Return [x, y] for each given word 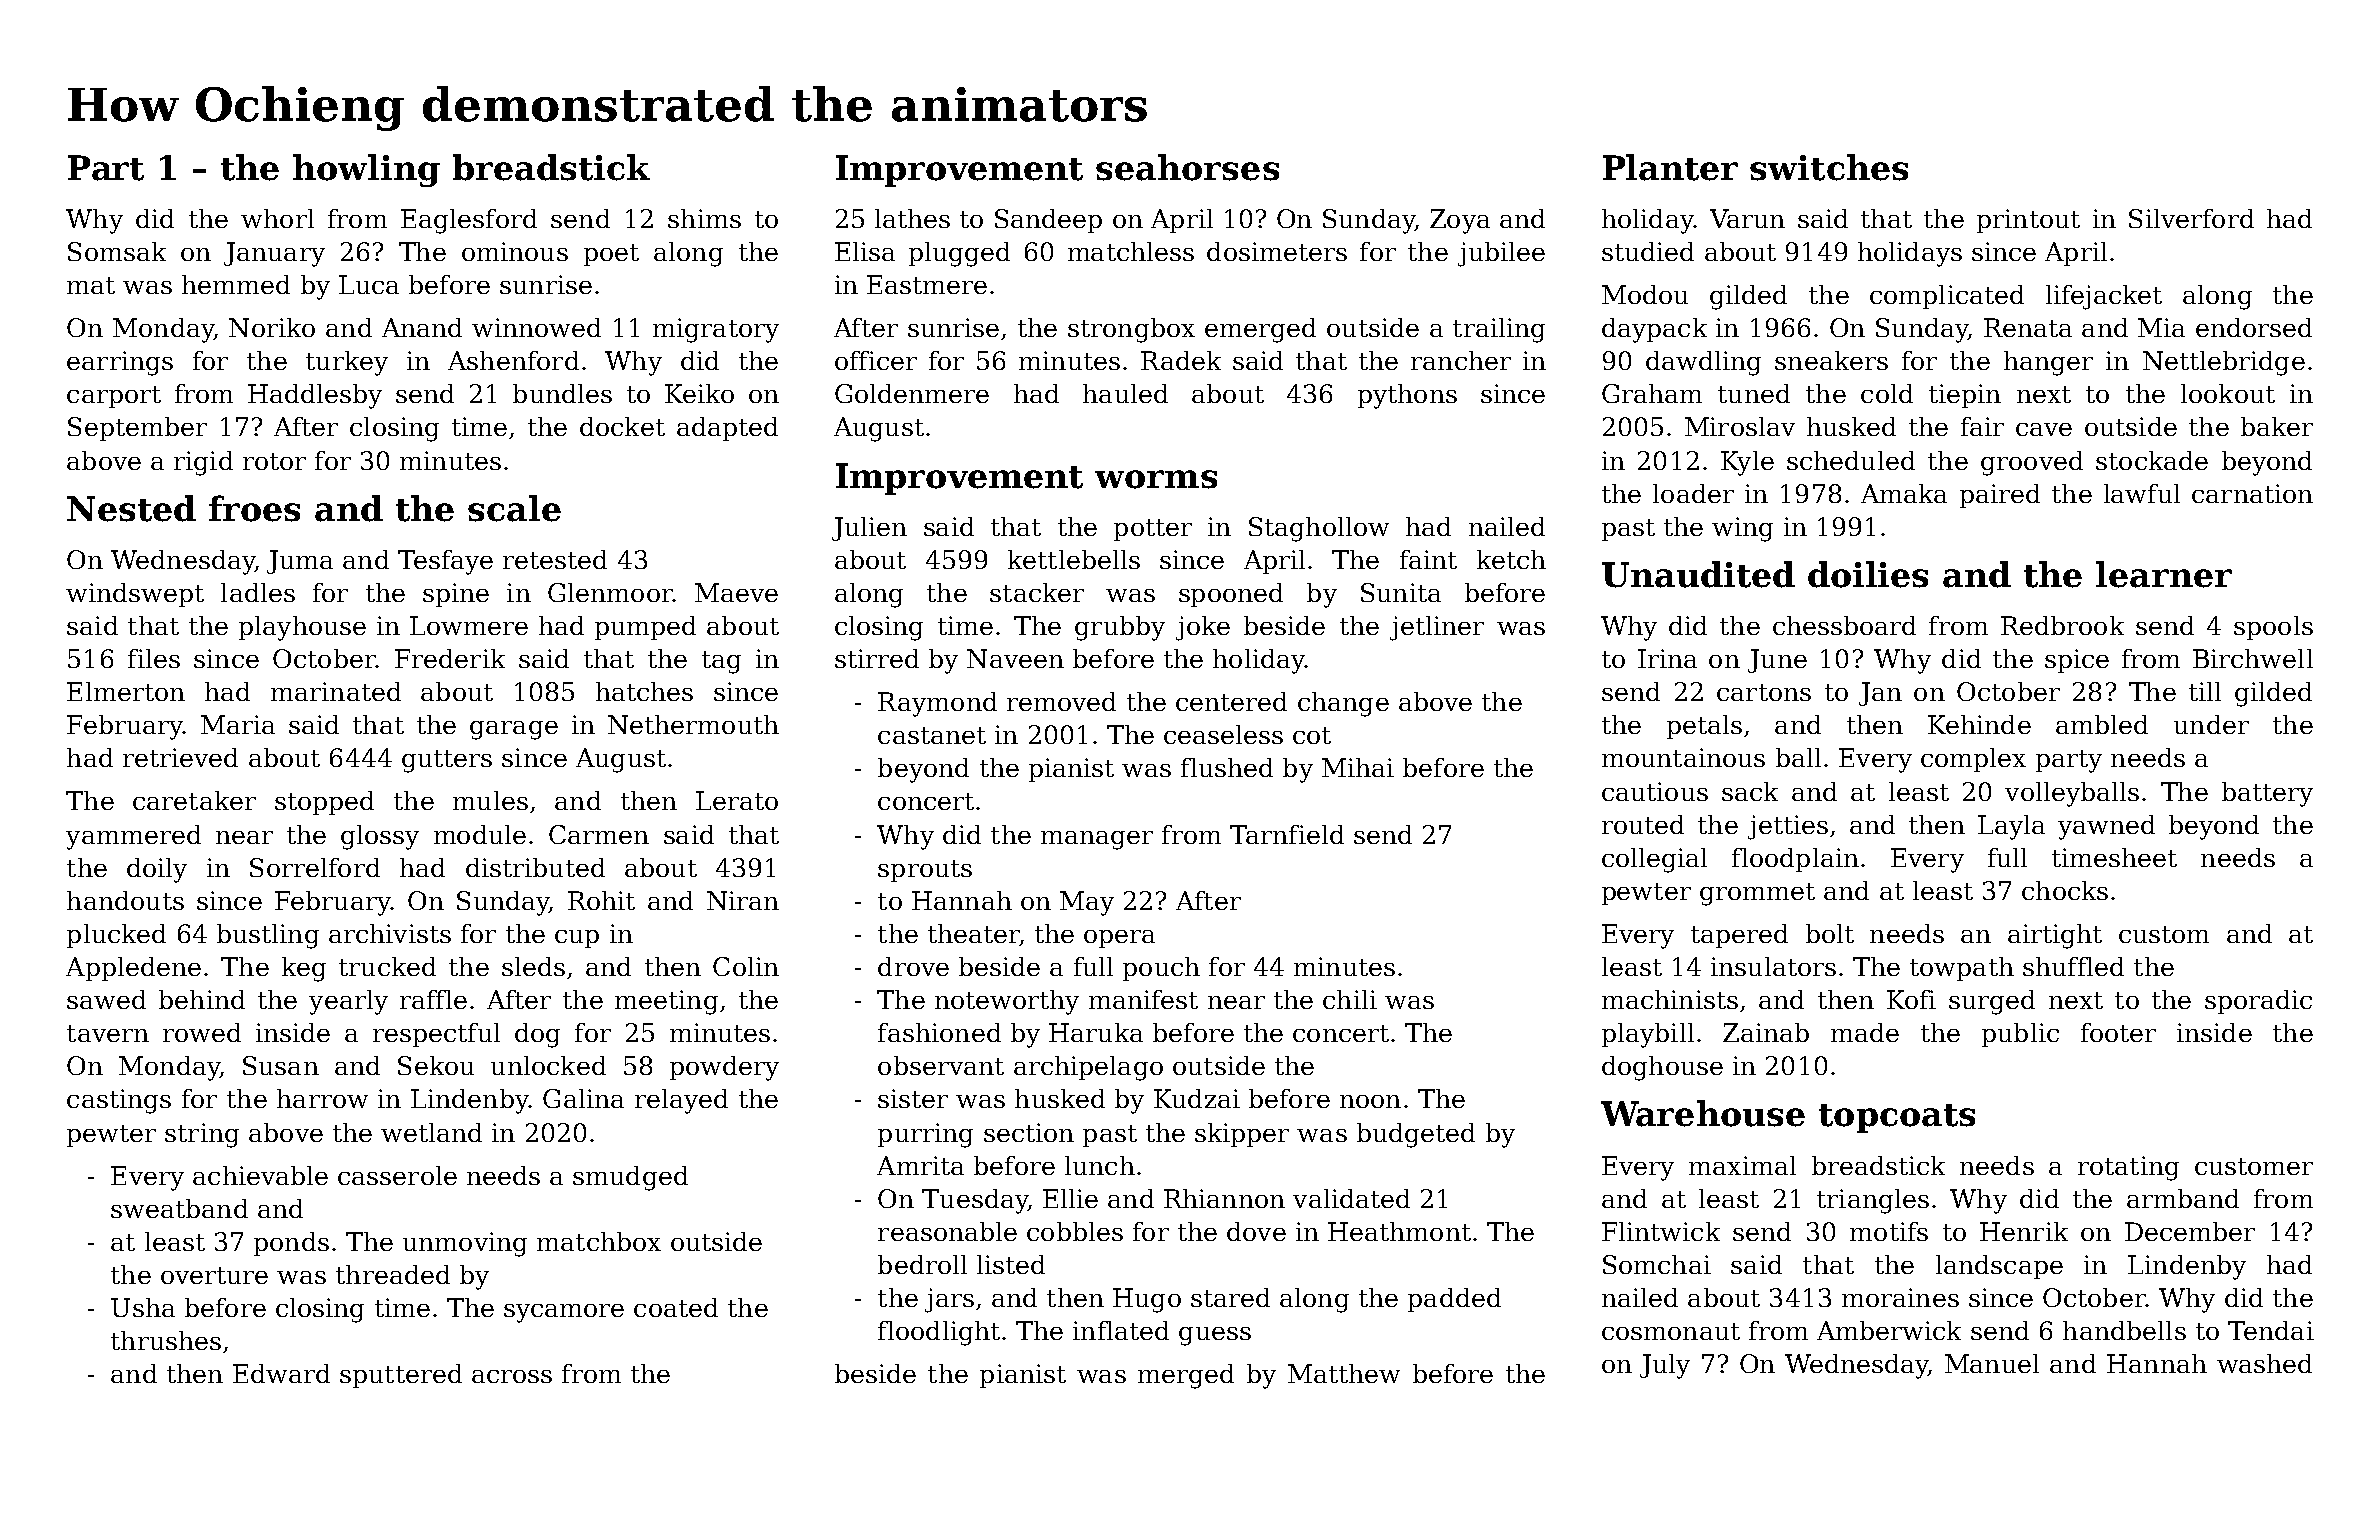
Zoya [1460, 221]
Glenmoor [610, 592]
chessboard [1844, 625]
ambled [2102, 724]
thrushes [166, 1340]
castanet [932, 735]
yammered [133, 837]
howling [366, 170]
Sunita [1401, 592]
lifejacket [2104, 297]
